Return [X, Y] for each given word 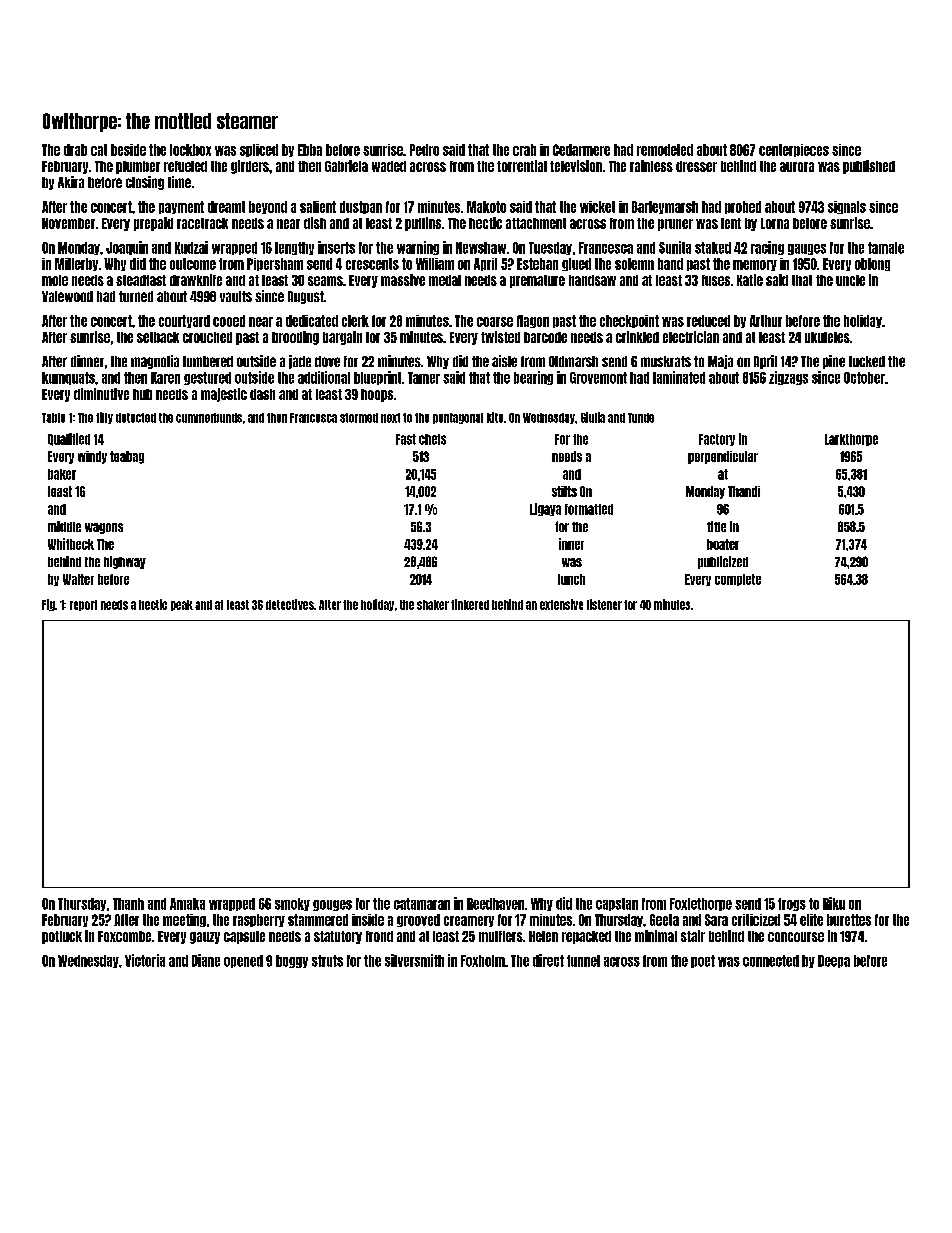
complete [738, 580]
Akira [71, 182]
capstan [617, 904]
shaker [433, 605]
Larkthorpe [851, 440]
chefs [432, 439]
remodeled [665, 150]
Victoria [145, 960]
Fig [48, 605]
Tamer [424, 378]
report [83, 605]
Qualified [69, 439]
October [864, 378]
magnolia [155, 362]
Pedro [424, 150]
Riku [834, 903]
